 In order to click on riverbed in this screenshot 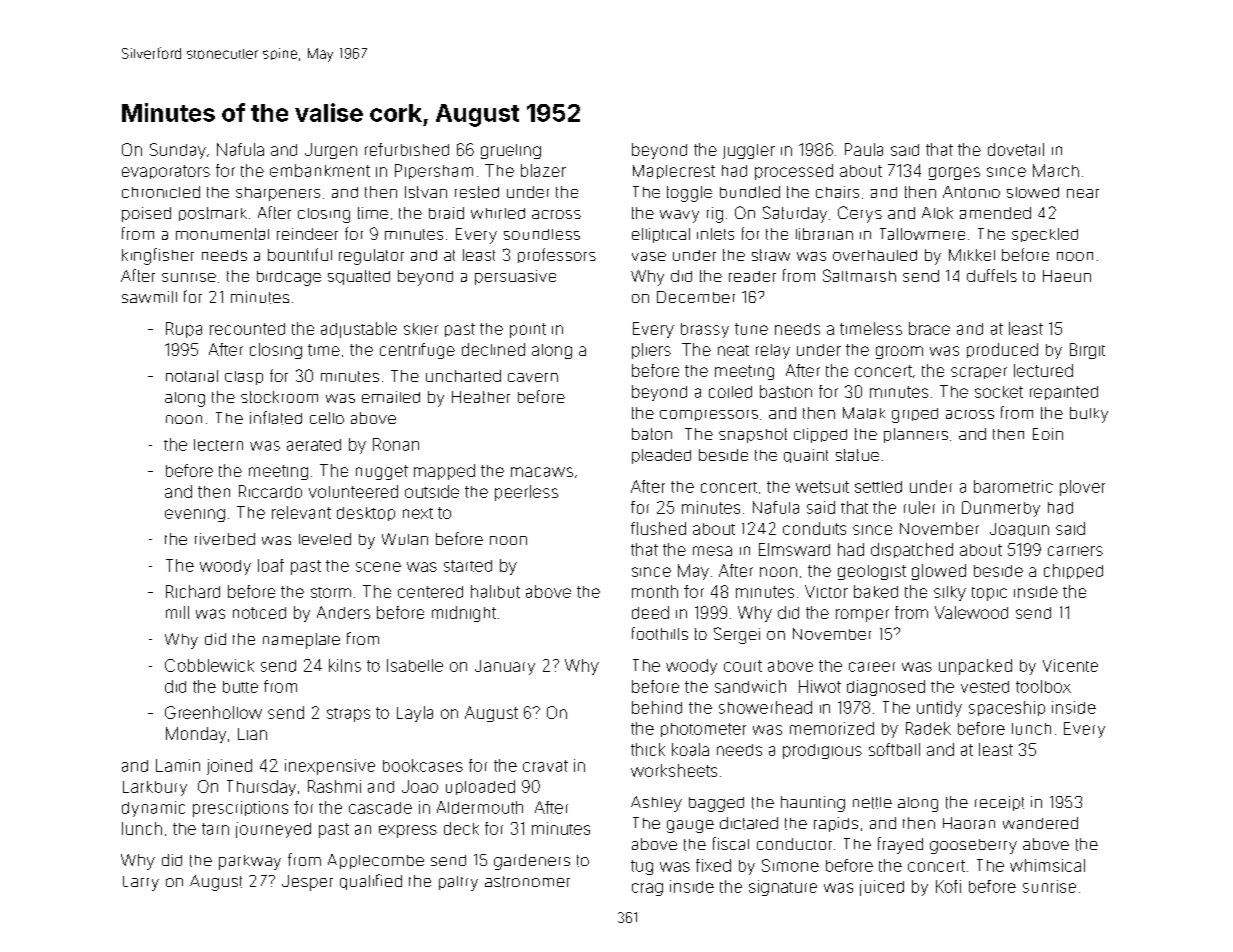, I will do `click(225, 539)`.
